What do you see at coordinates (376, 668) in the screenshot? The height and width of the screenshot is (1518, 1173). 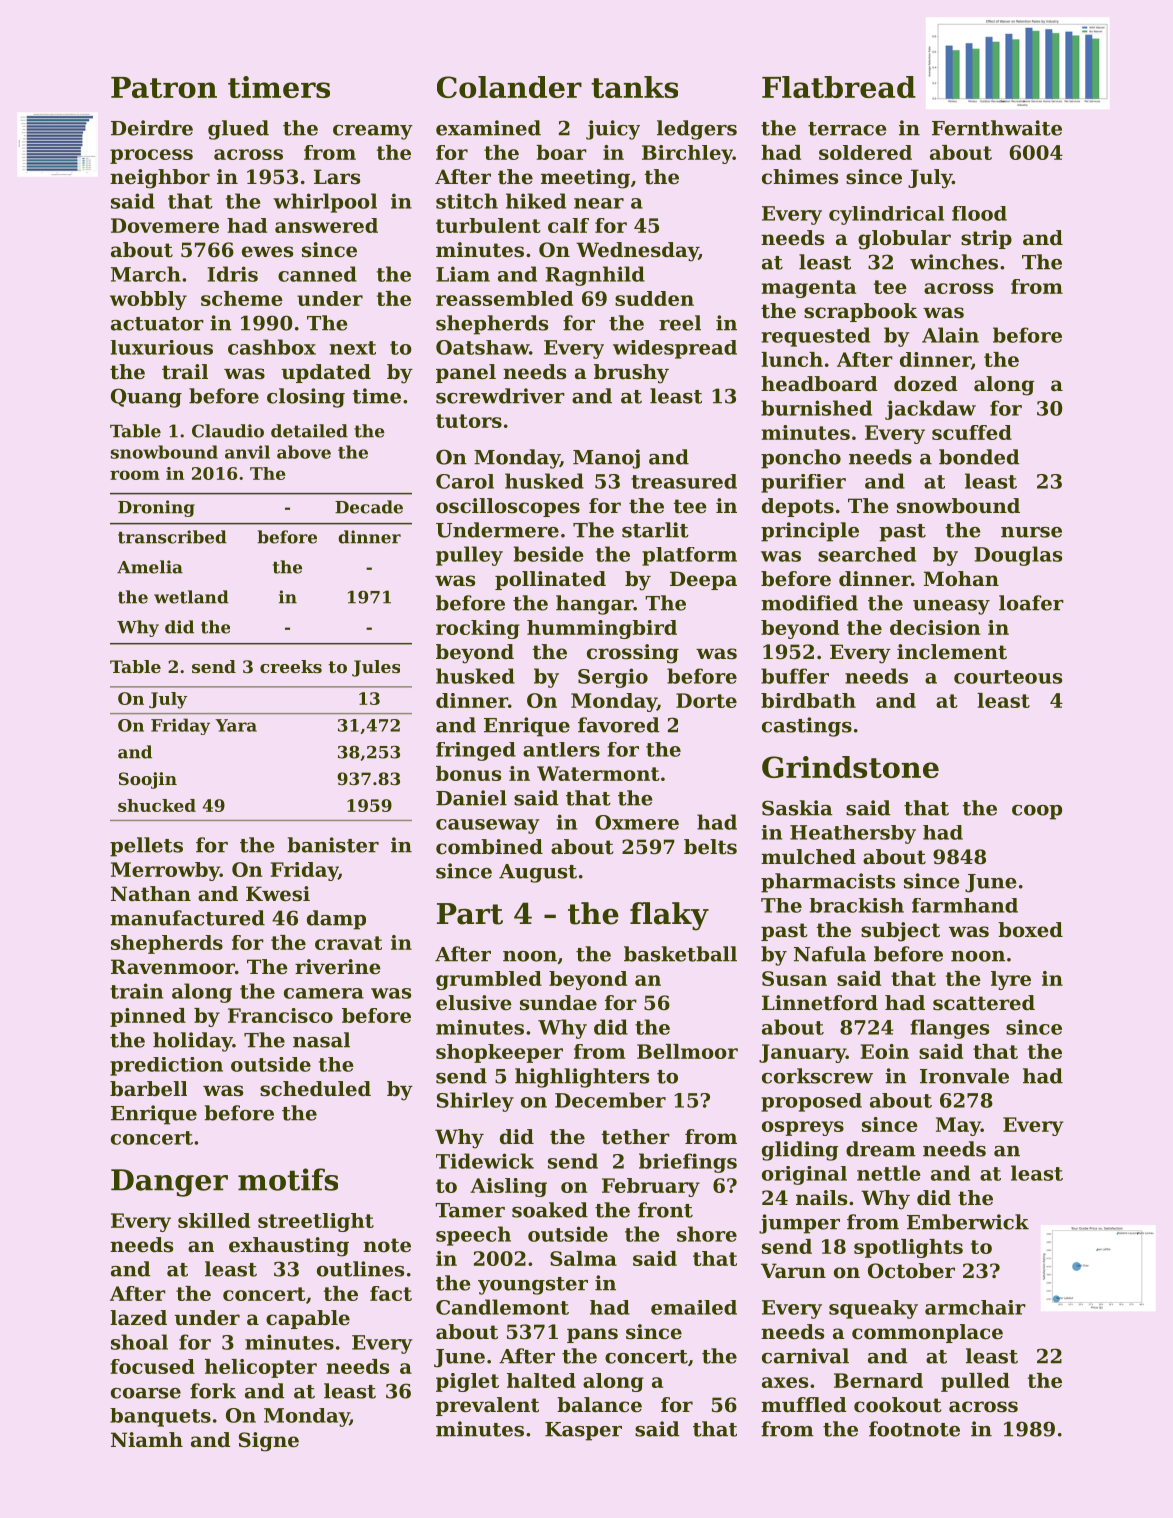 I see `Jules` at bounding box center [376, 668].
